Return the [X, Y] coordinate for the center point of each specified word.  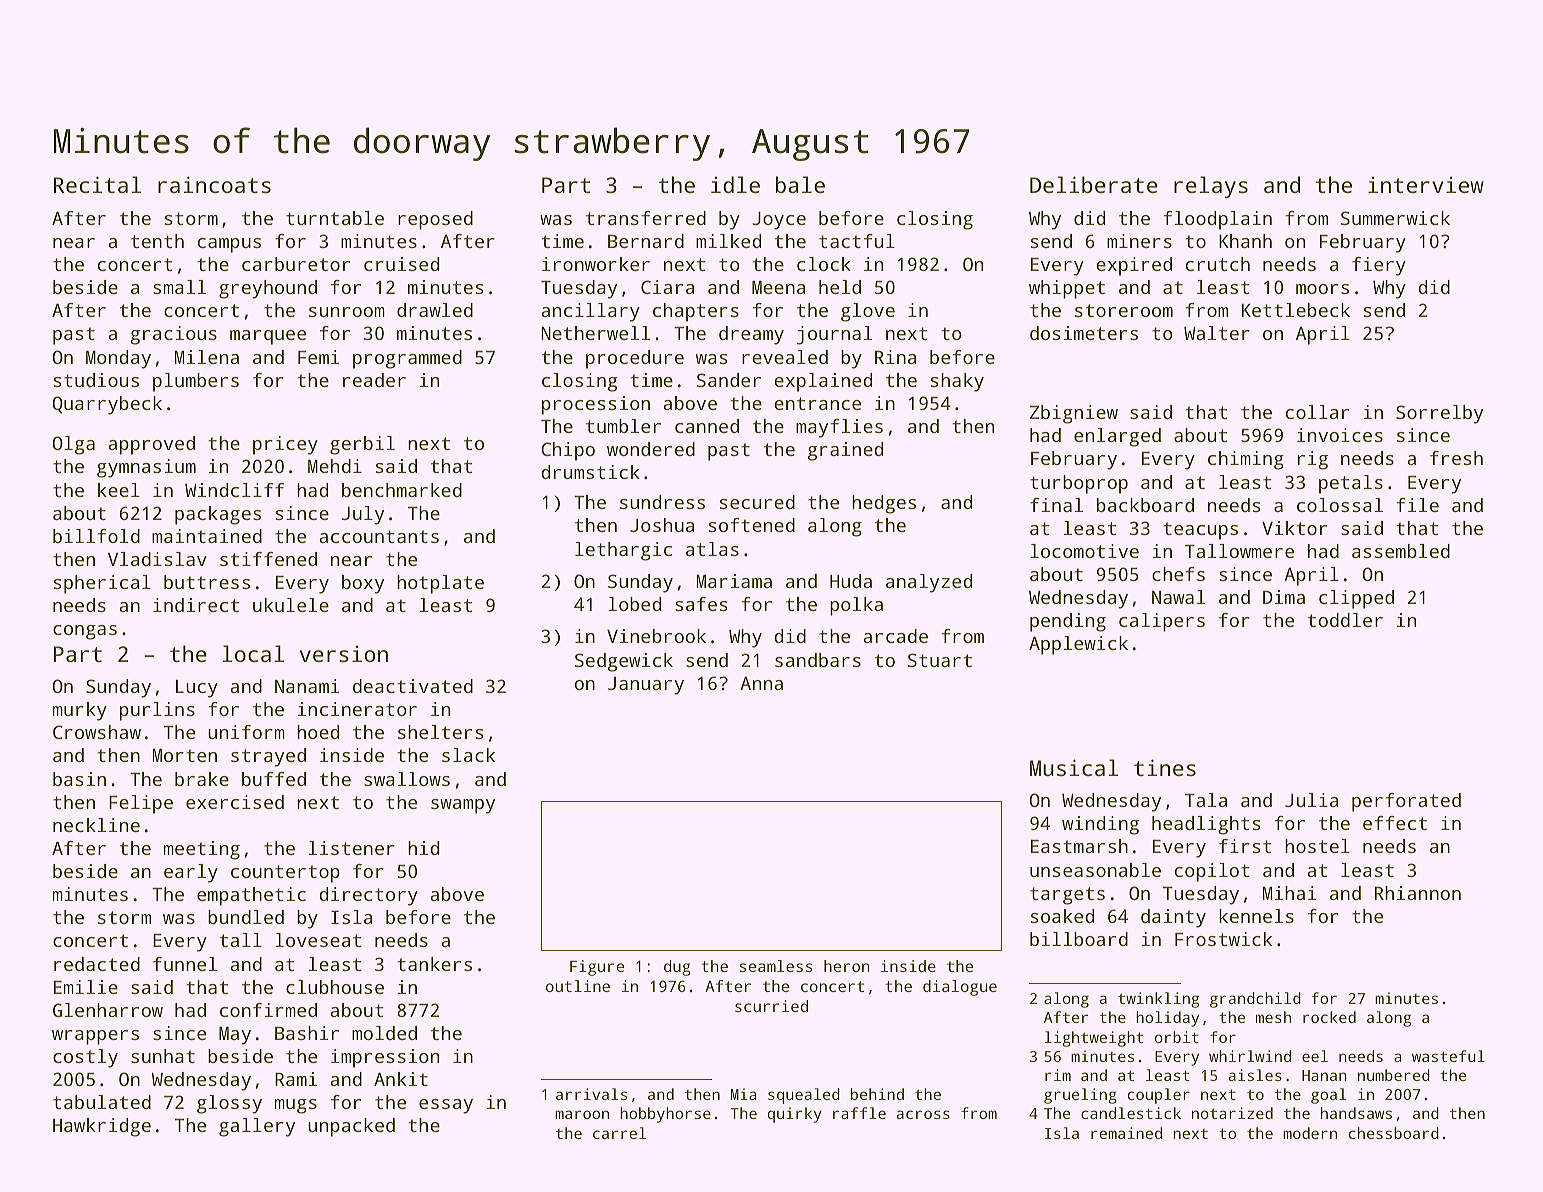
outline [578, 986]
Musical [1074, 767]
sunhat [163, 1056]
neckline [96, 825]
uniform [246, 732]
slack [468, 755]
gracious [173, 335]
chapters [696, 312]
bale [800, 184]
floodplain [1218, 220]
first [1245, 846]
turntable [335, 218]
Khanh [1245, 241]
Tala [1206, 800]
